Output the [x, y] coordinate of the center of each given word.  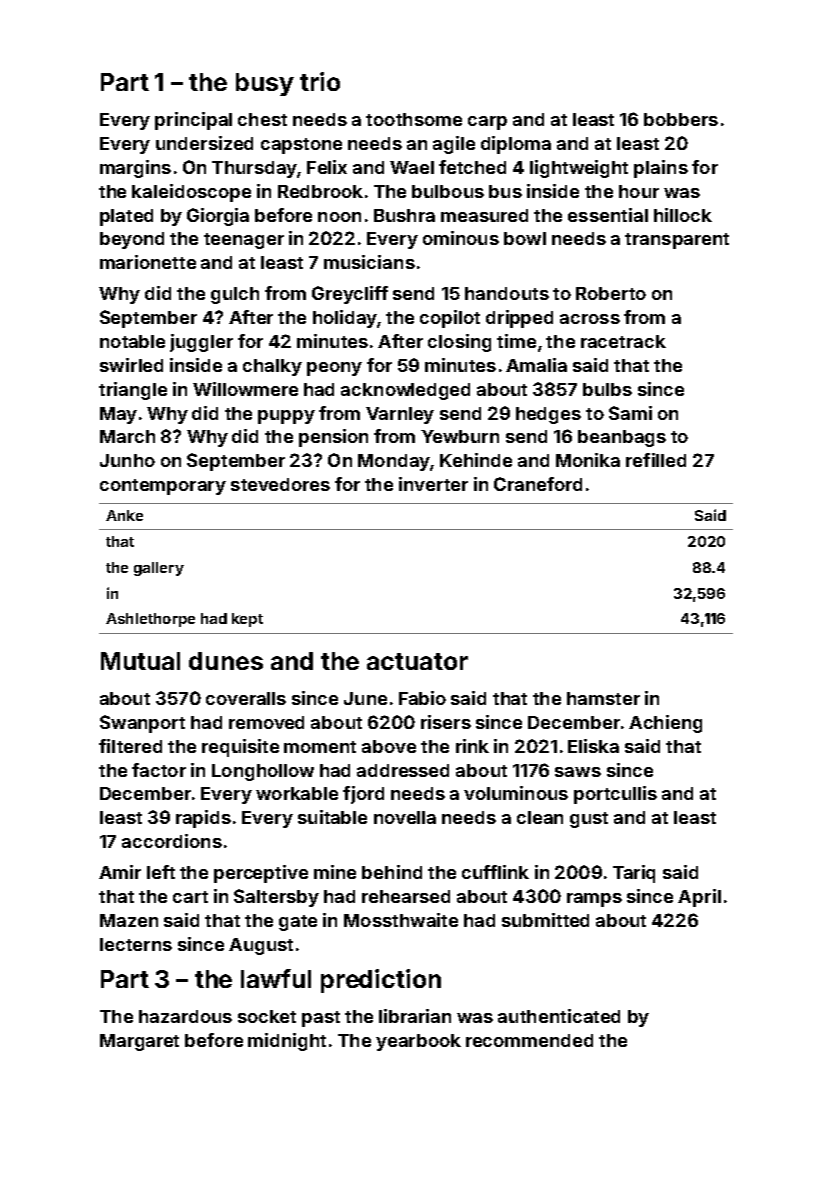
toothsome [414, 119]
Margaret [139, 1042]
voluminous [516, 793]
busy [265, 84]
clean [540, 817]
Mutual [140, 661]
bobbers [681, 119]
